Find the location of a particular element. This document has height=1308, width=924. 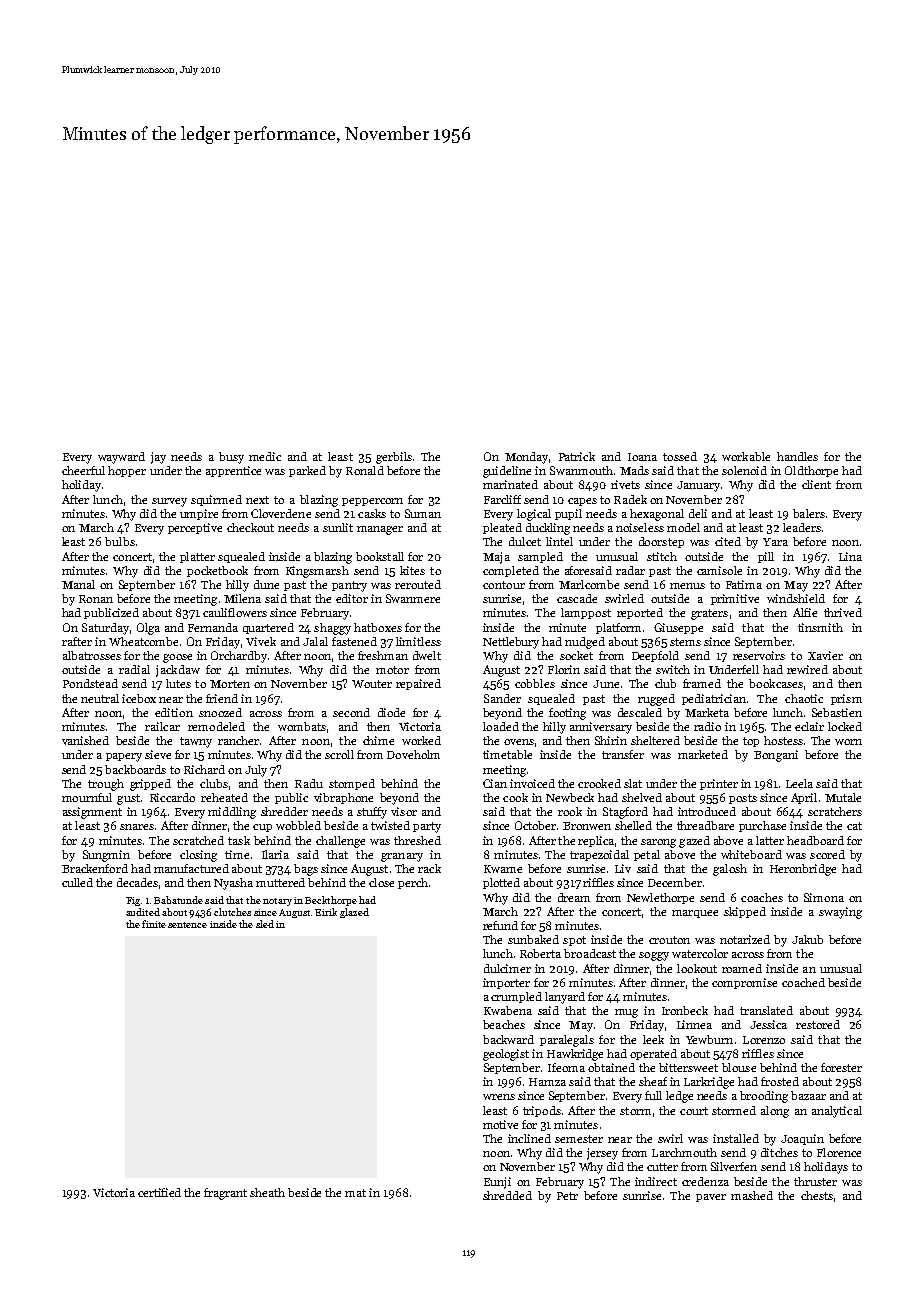

Heronbridge is located at coordinates (803, 870).
